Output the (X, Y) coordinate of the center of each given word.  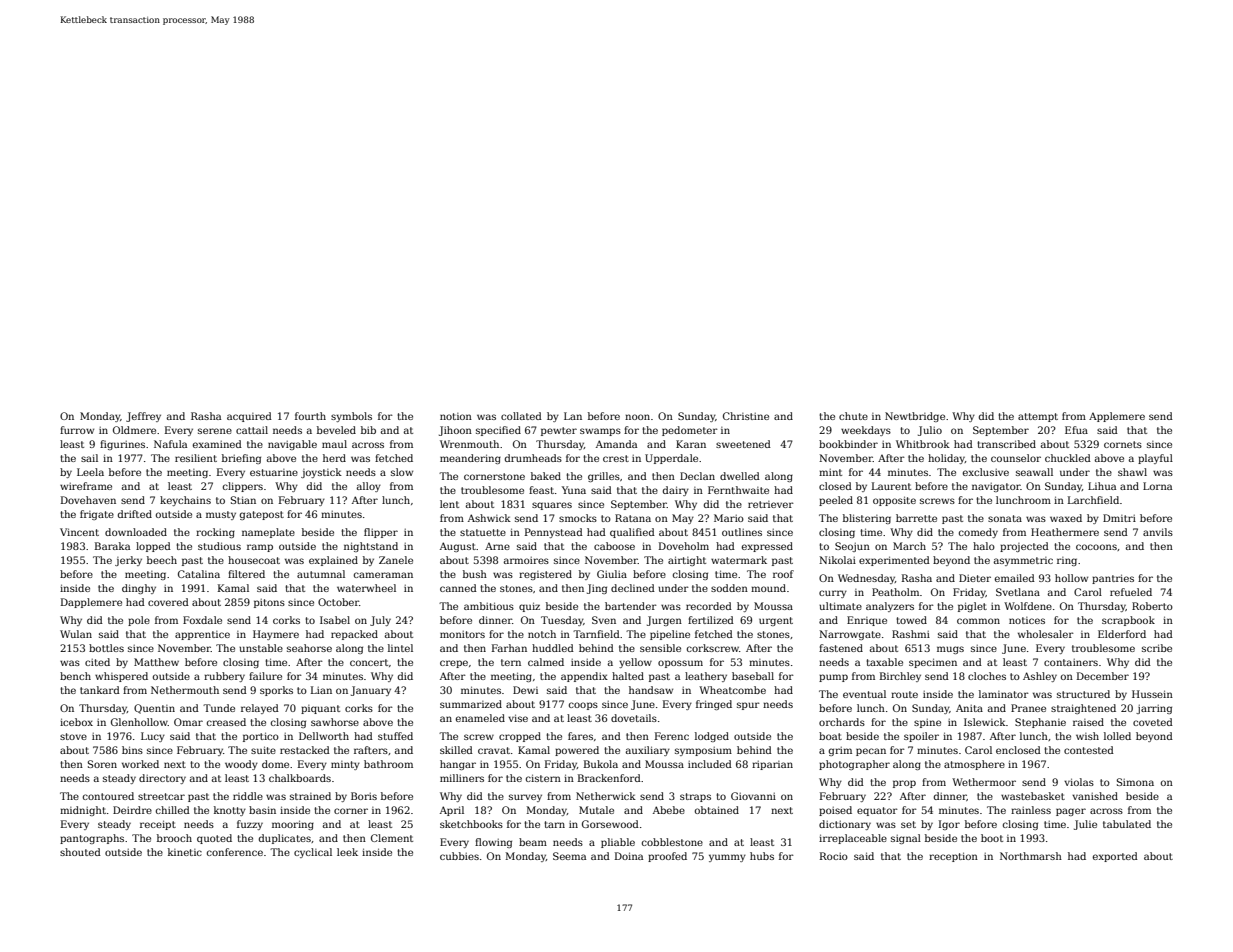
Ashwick (489, 518)
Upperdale (671, 459)
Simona (1135, 782)
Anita (969, 708)
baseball (753, 676)
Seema (569, 856)
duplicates (284, 839)
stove (73, 736)
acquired (249, 417)
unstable (261, 648)
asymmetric (1023, 561)
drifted (134, 514)
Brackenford (609, 778)
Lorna (1157, 486)
